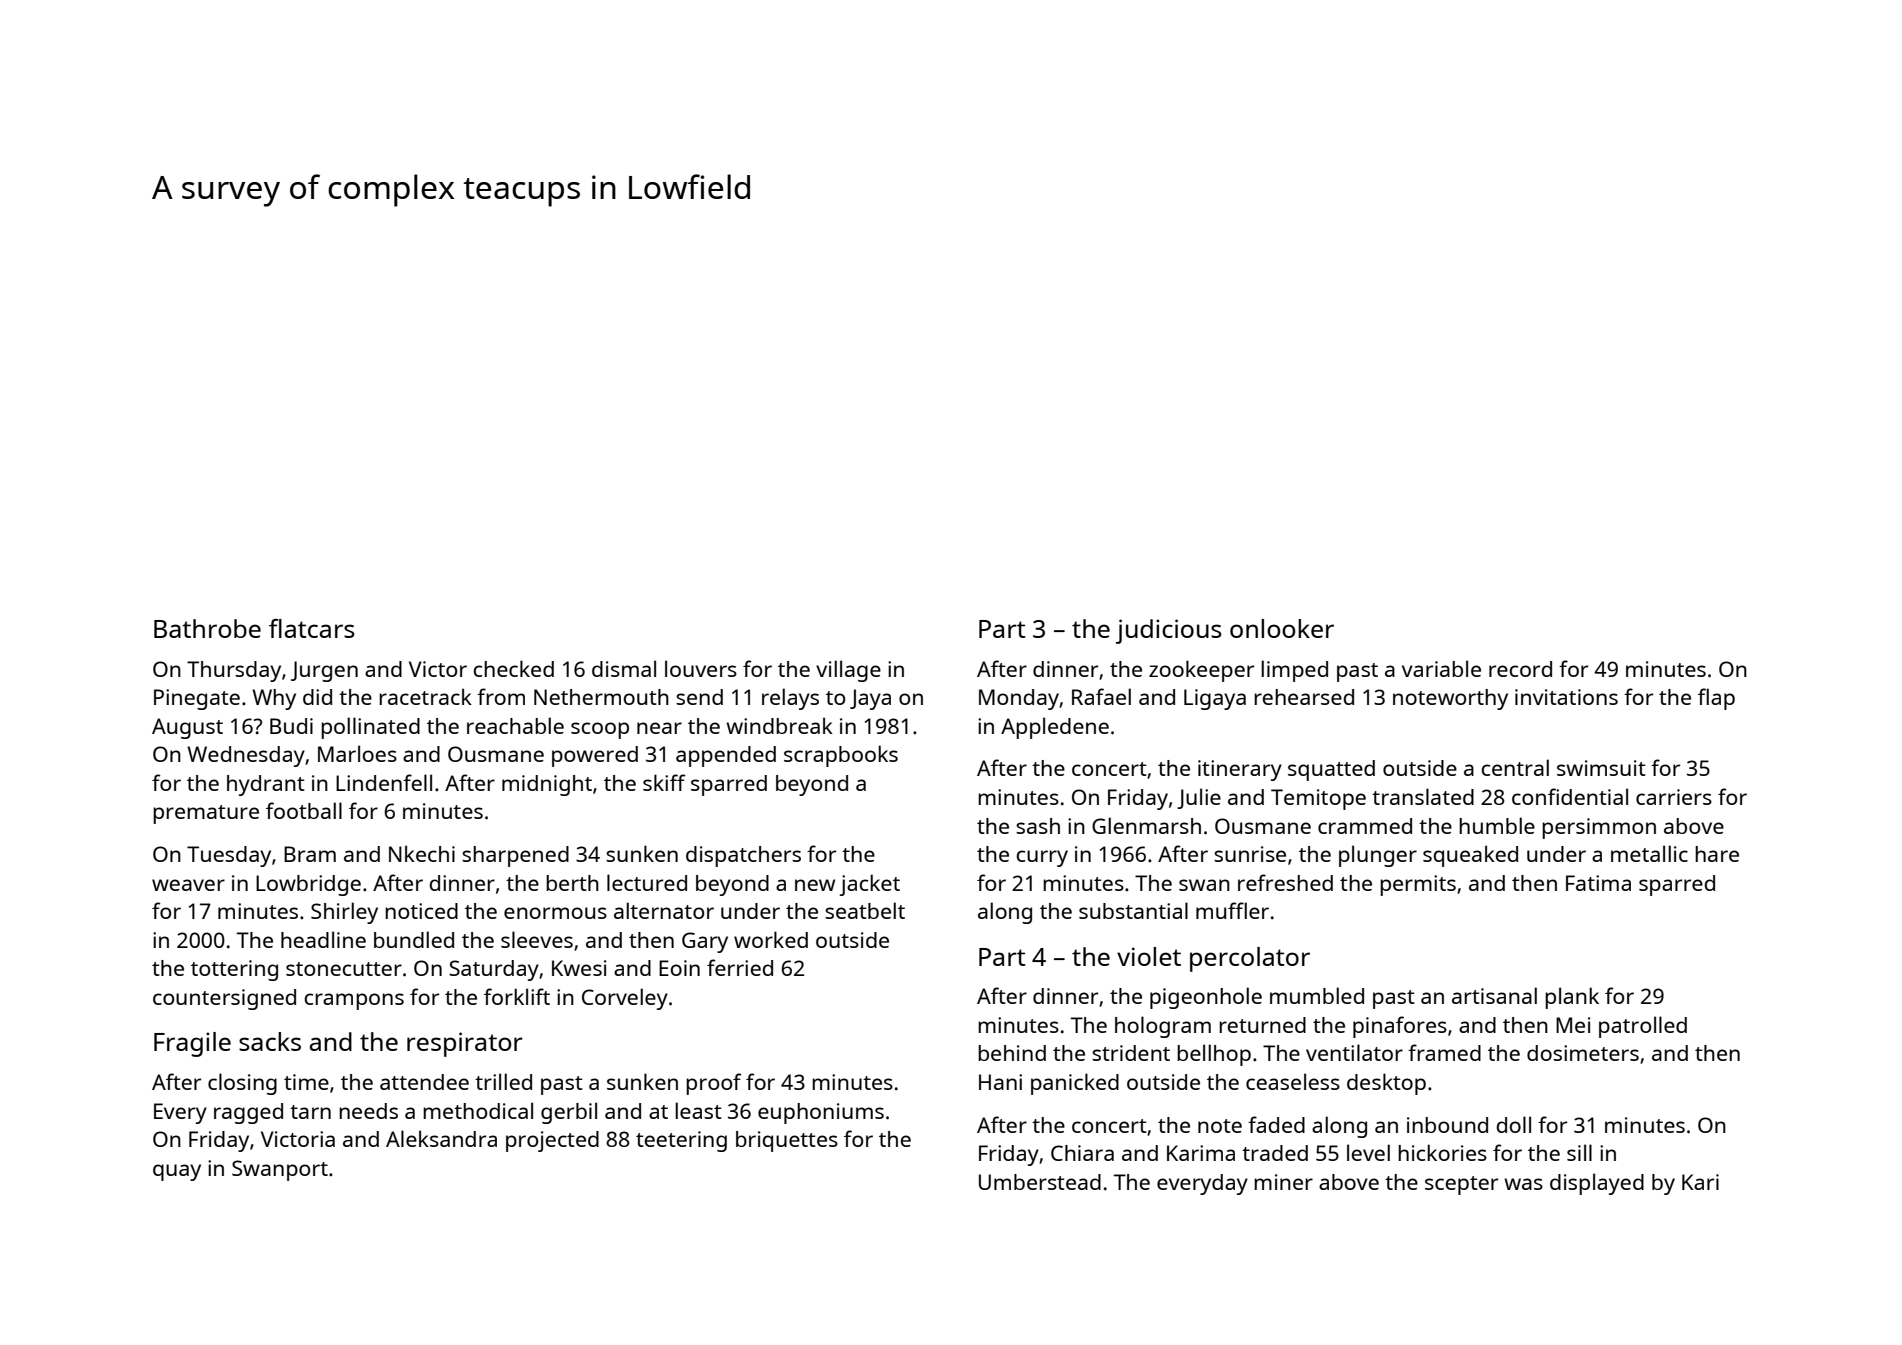 Image resolution: width=1902 pixels, height=1345 pixels. Describe the element at coordinates (841, 756) in the image. I see `scrapbooks` at that location.
